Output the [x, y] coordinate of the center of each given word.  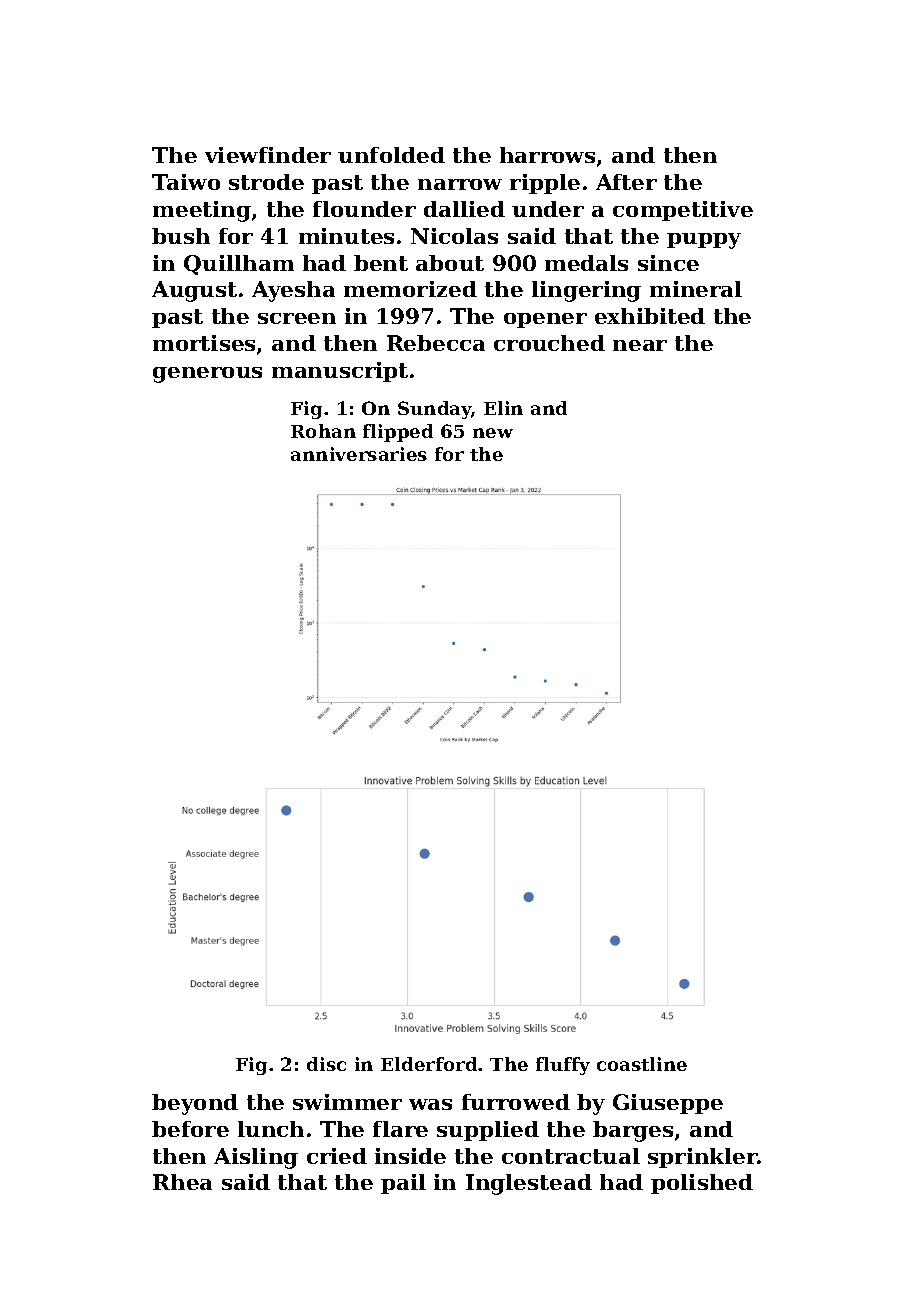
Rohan [323, 431]
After [626, 182]
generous [207, 375]
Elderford [429, 1064]
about [450, 263]
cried [337, 1156]
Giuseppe [668, 1104]
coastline [642, 1064]
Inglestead [529, 1184]
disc [326, 1064]
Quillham [239, 265]
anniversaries [359, 454]
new [493, 433]
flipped [398, 433]
